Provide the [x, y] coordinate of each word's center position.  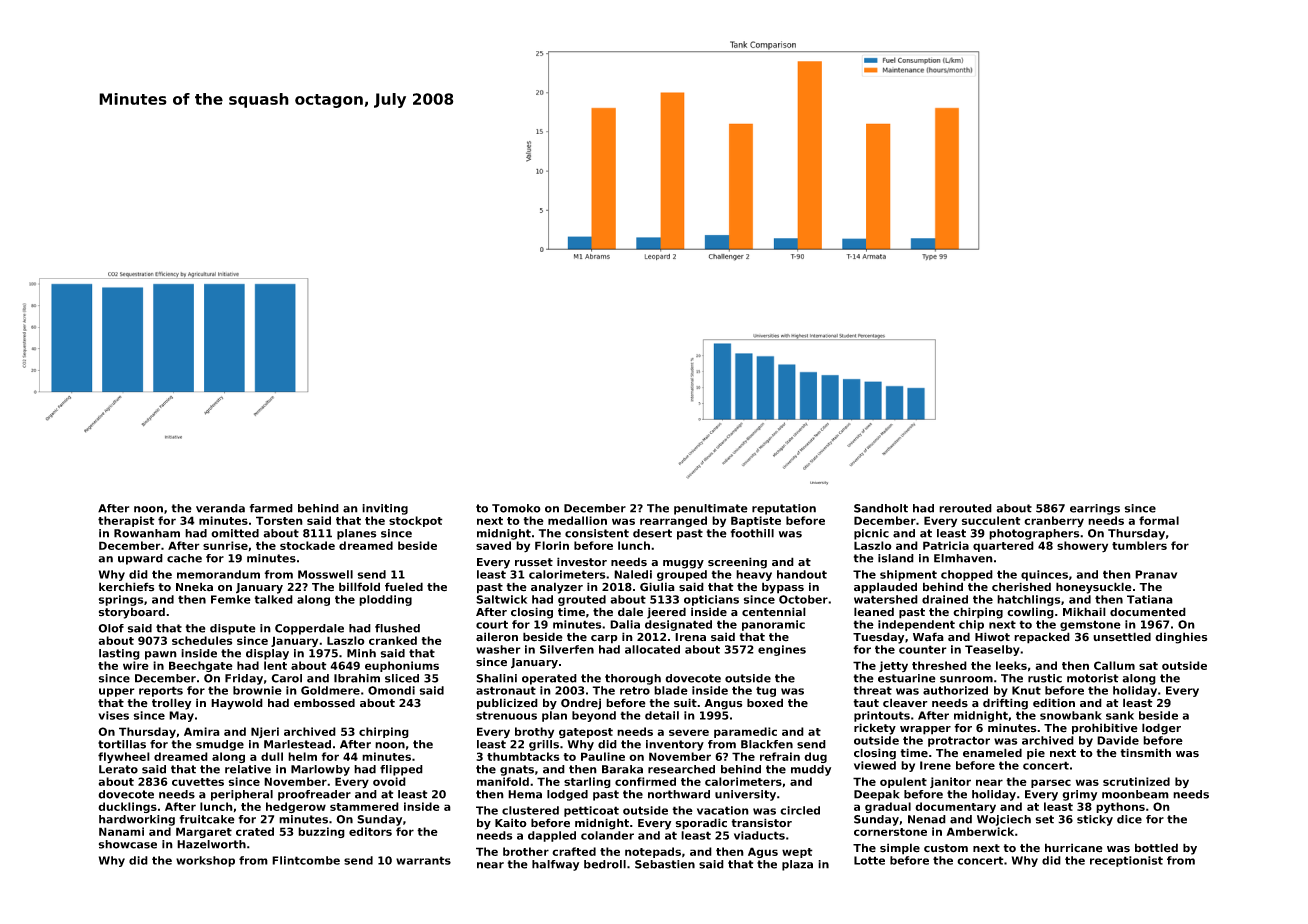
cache [184, 558]
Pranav [1156, 574]
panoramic [773, 625]
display [267, 654]
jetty [893, 666]
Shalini [496, 678]
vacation [723, 810]
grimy [1079, 795]
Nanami [121, 831]
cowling [1030, 613]
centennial [774, 612]
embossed [324, 703]
